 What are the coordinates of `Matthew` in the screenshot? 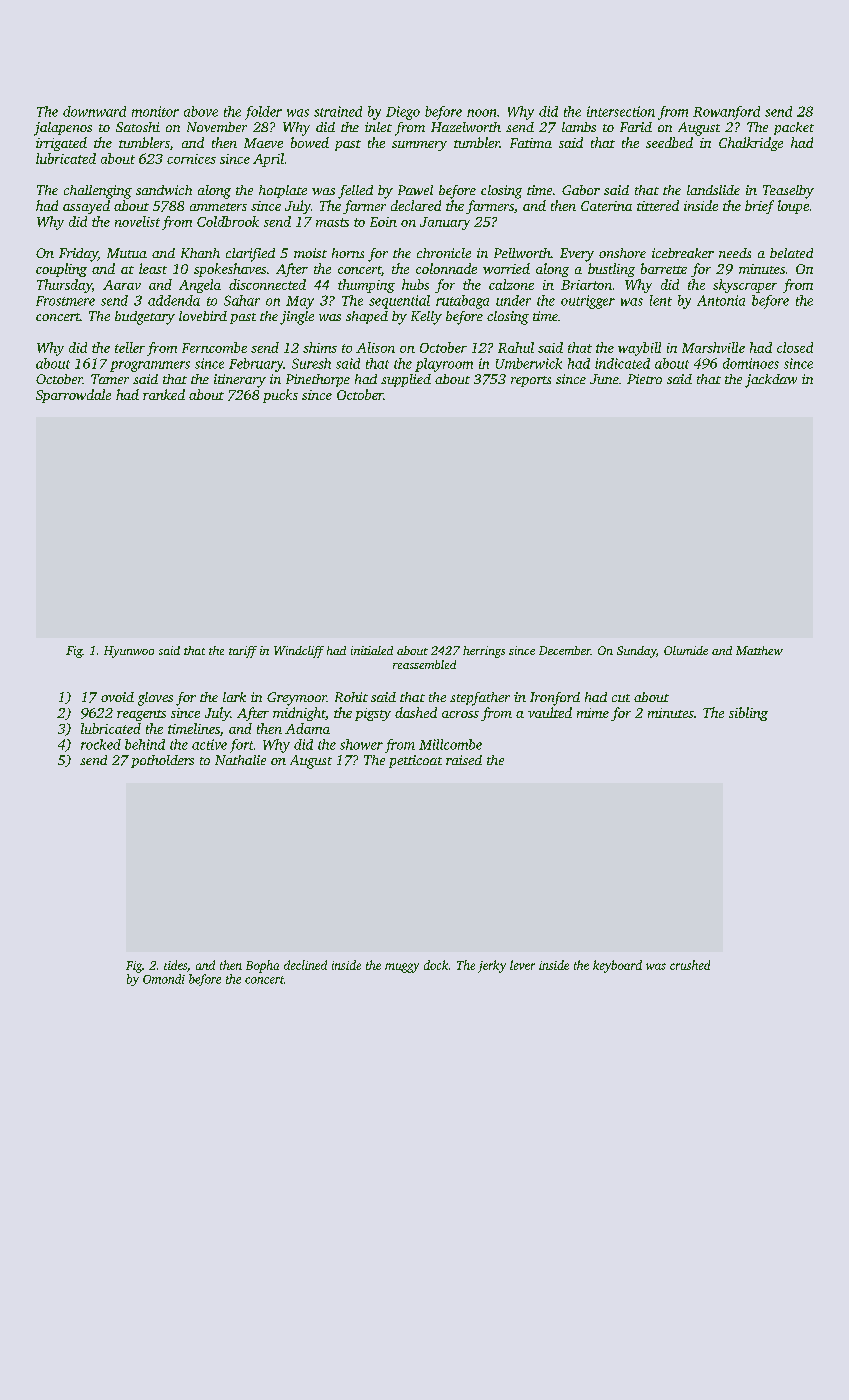 It's located at (759, 650).
